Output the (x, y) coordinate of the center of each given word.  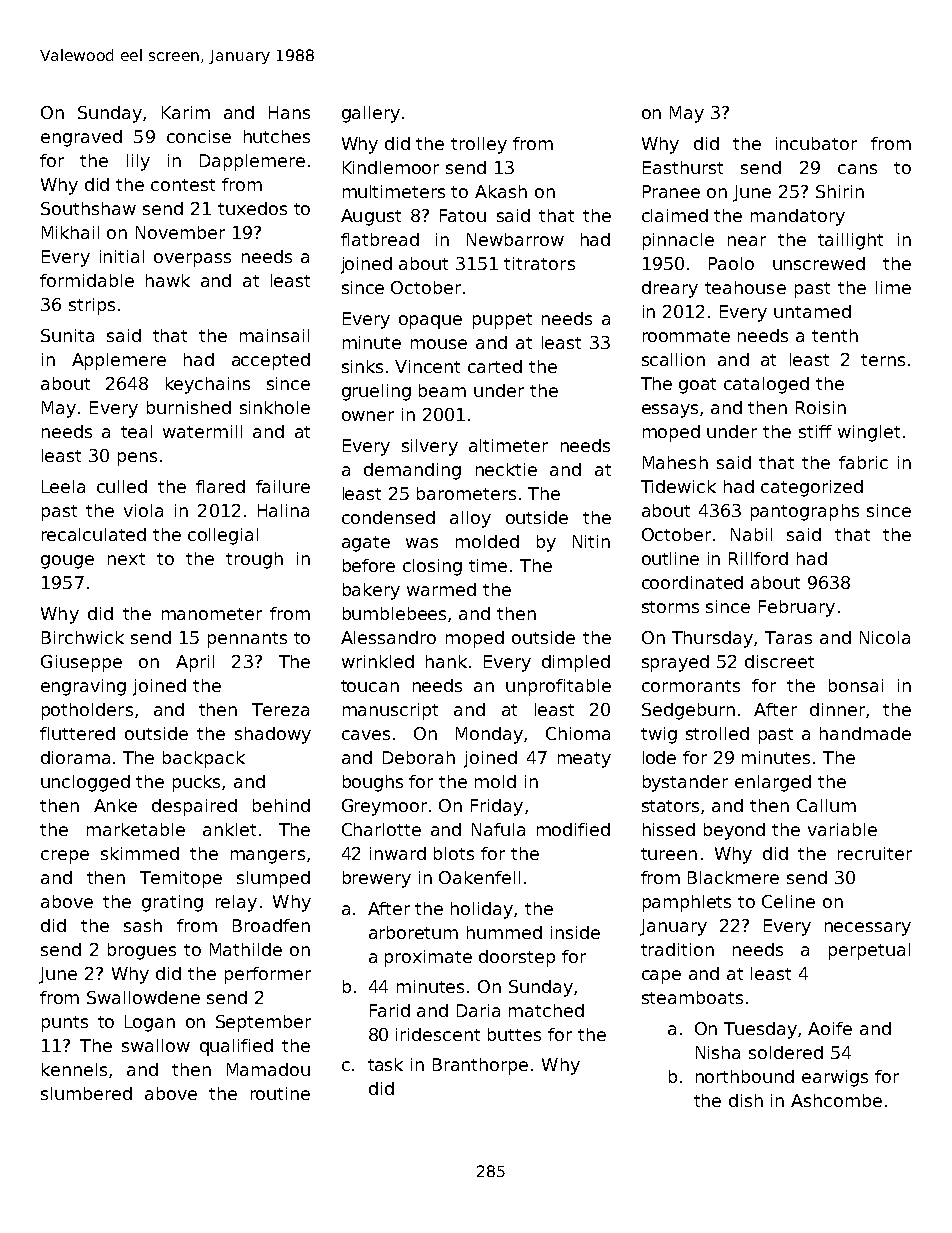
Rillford (758, 558)
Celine (788, 901)
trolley (479, 145)
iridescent (438, 1034)
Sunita (67, 335)
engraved (81, 138)
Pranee (671, 191)
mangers (268, 857)
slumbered (86, 1093)
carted (495, 366)
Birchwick (83, 637)
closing (432, 567)
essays (670, 411)
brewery (377, 879)
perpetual (869, 951)
